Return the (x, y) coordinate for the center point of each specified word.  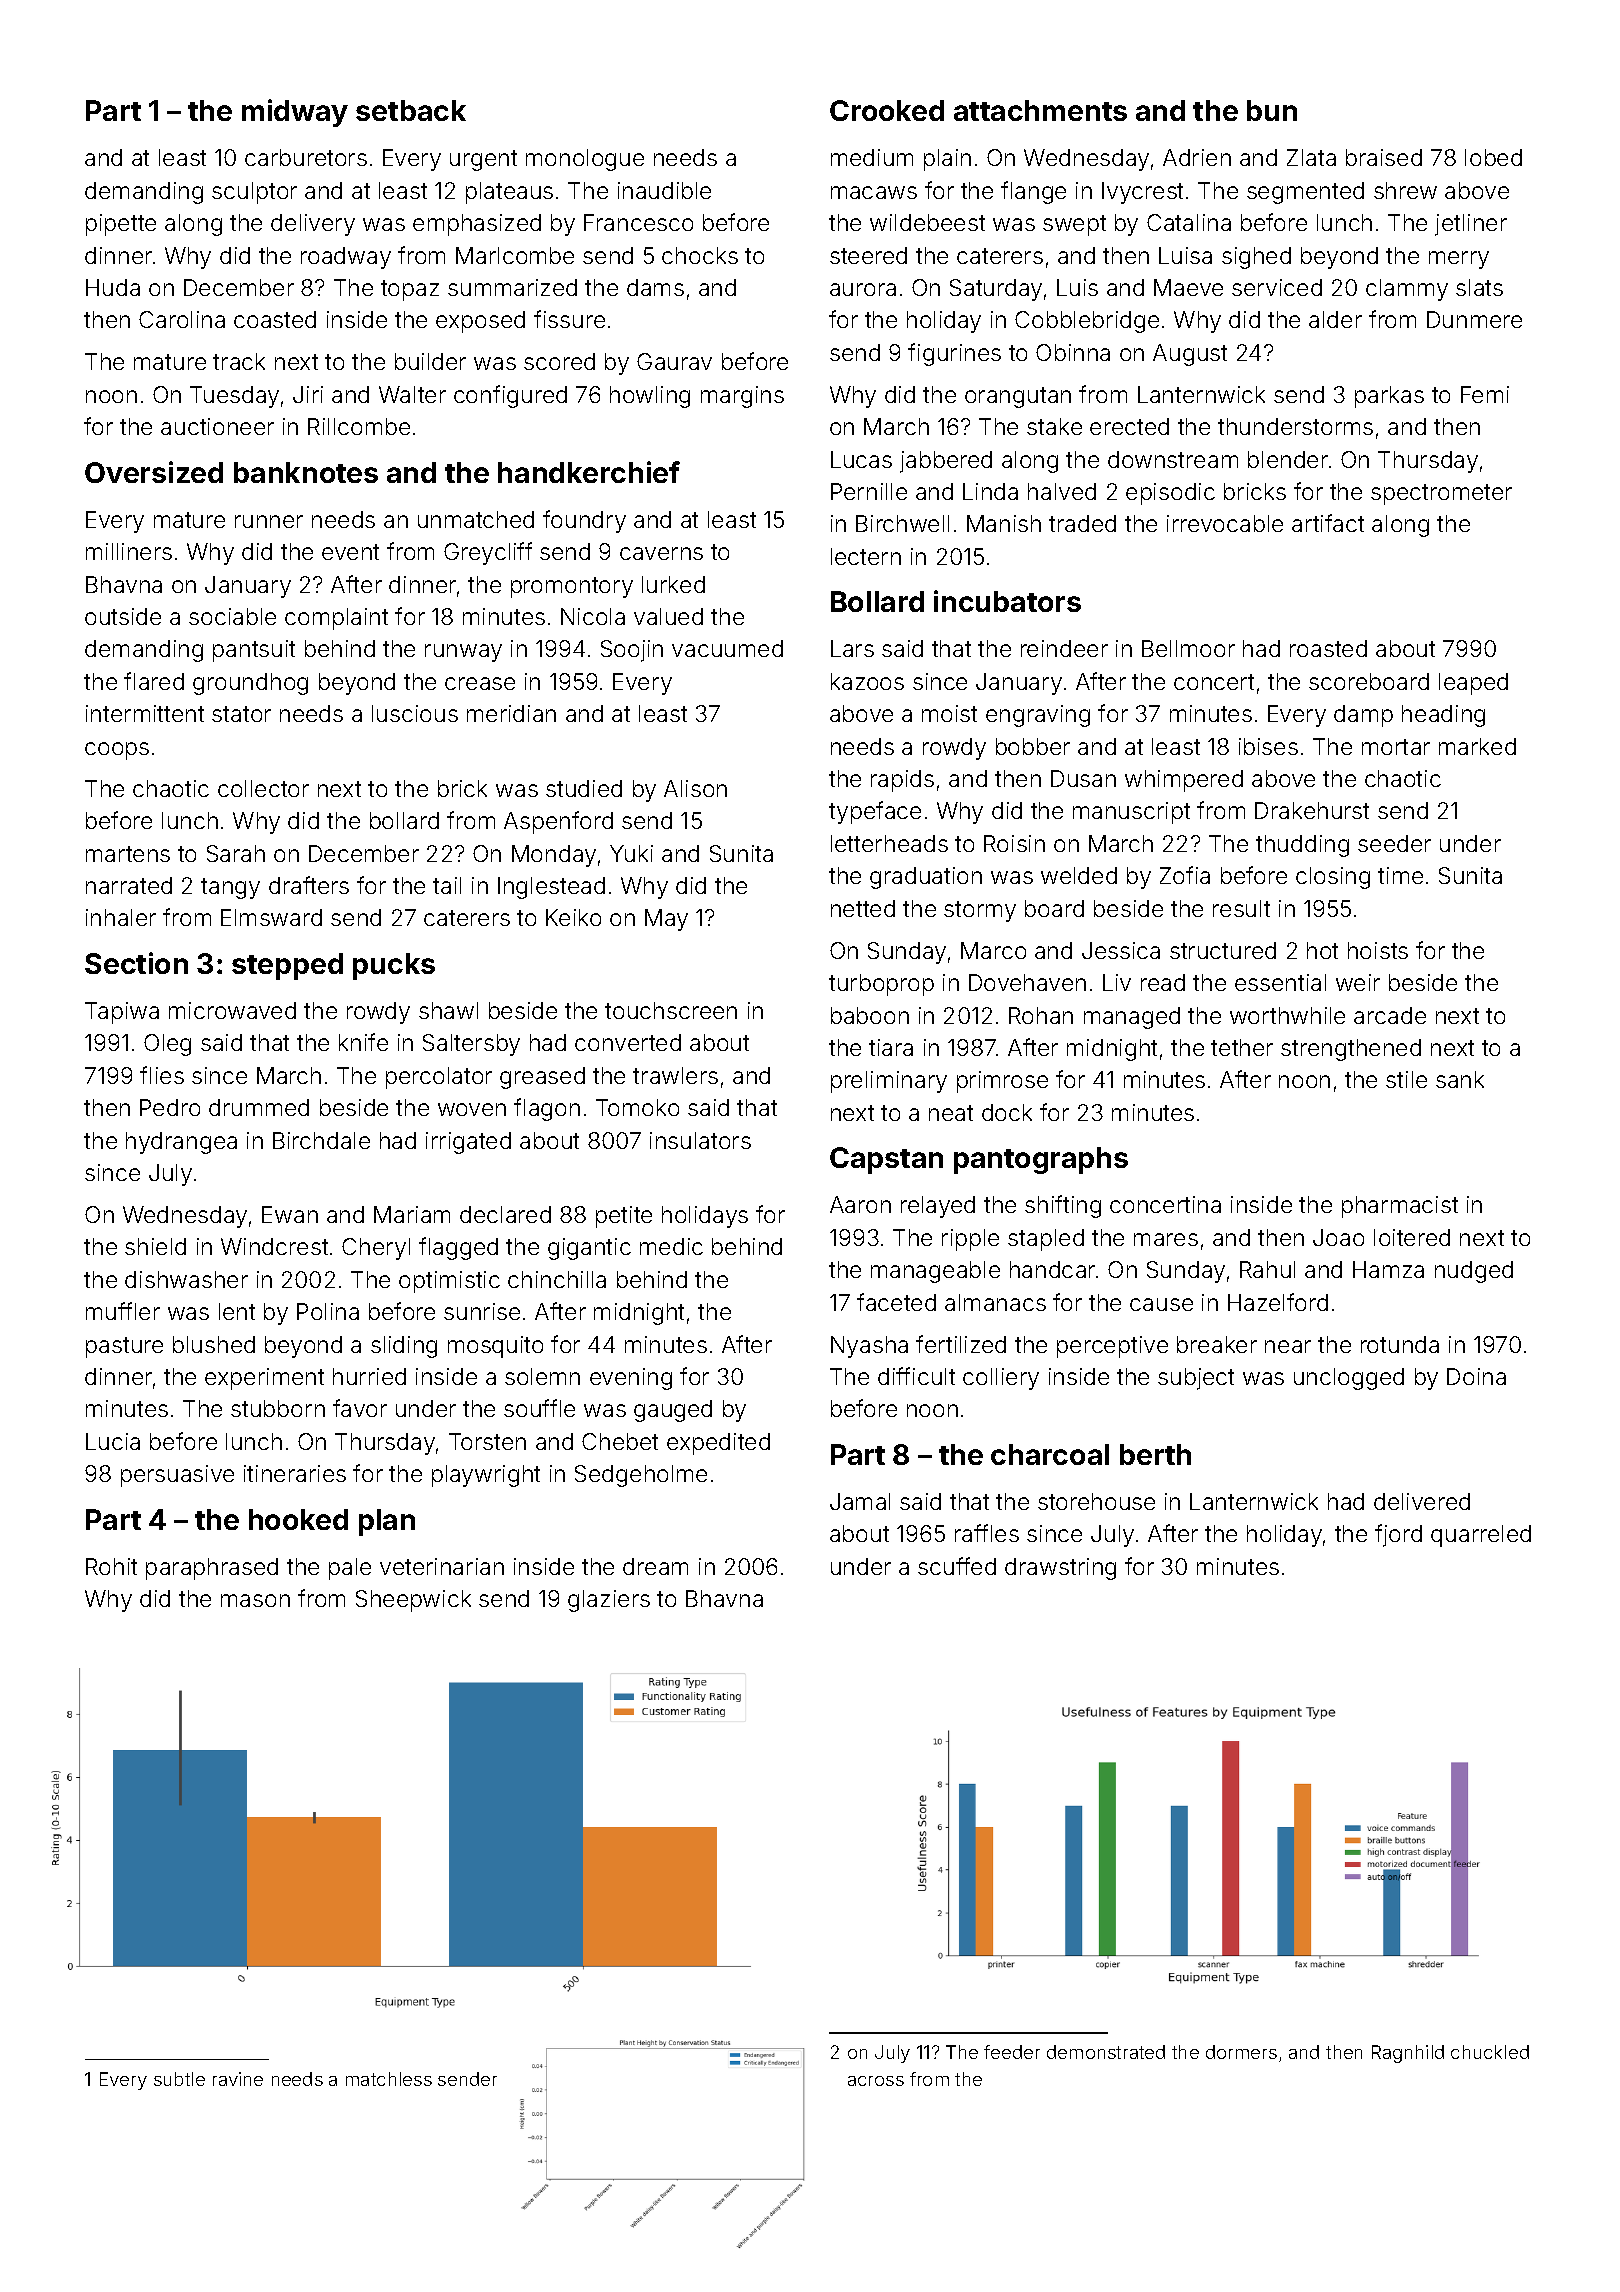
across (876, 2081)
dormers (1241, 2052)
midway (295, 113)
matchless (389, 2079)
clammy (1407, 290)
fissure (569, 319)
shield (155, 1246)
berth (1155, 1454)
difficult (916, 1376)
